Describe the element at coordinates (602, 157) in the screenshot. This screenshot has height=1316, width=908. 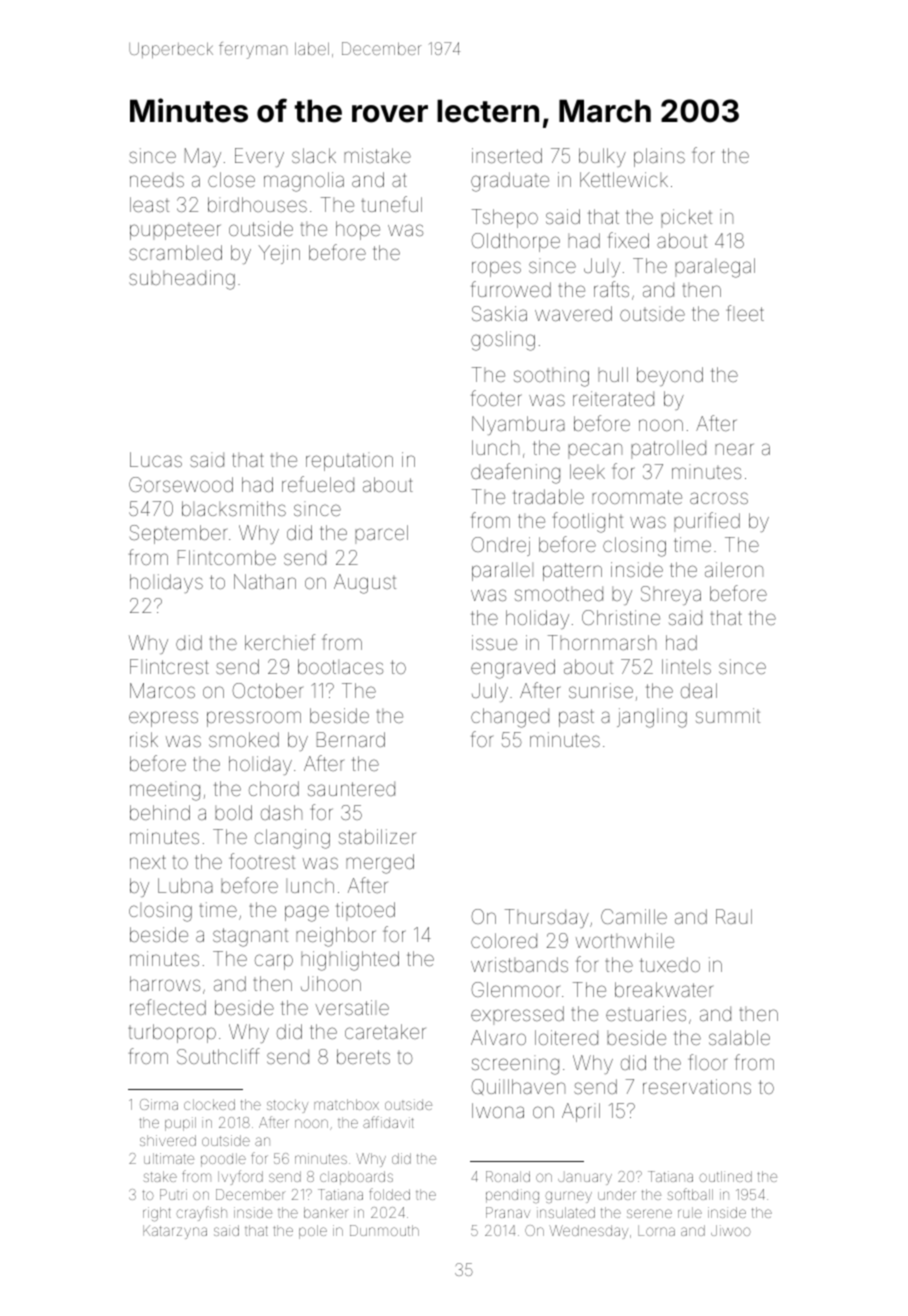
I see `bulky` at that location.
